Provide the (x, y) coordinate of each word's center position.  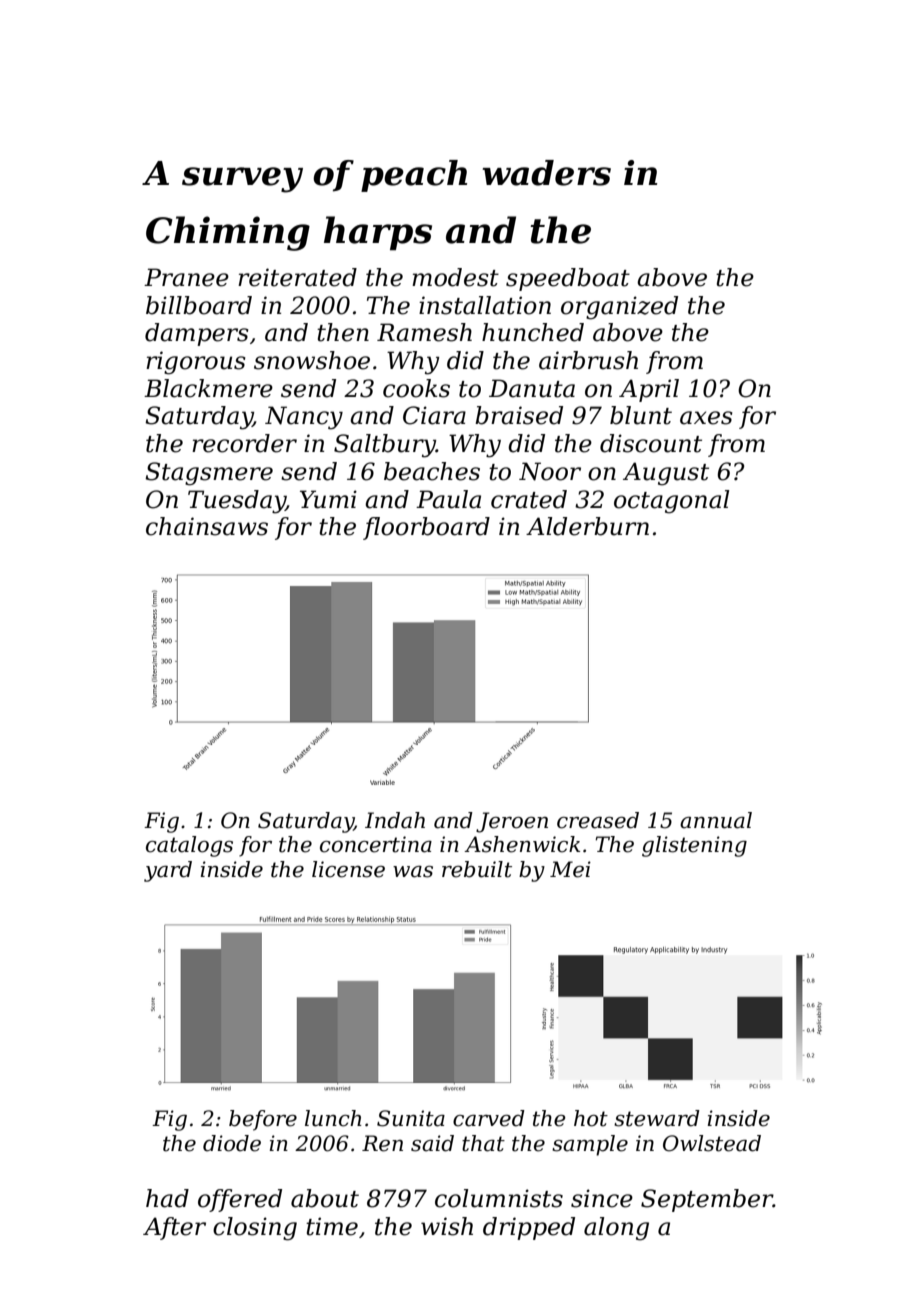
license (348, 869)
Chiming (228, 233)
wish (447, 1226)
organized (619, 308)
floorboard (426, 528)
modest (455, 277)
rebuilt (477, 869)
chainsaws (207, 526)
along (616, 1229)
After (174, 1228)
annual (716, 820)
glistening (694, 846)
